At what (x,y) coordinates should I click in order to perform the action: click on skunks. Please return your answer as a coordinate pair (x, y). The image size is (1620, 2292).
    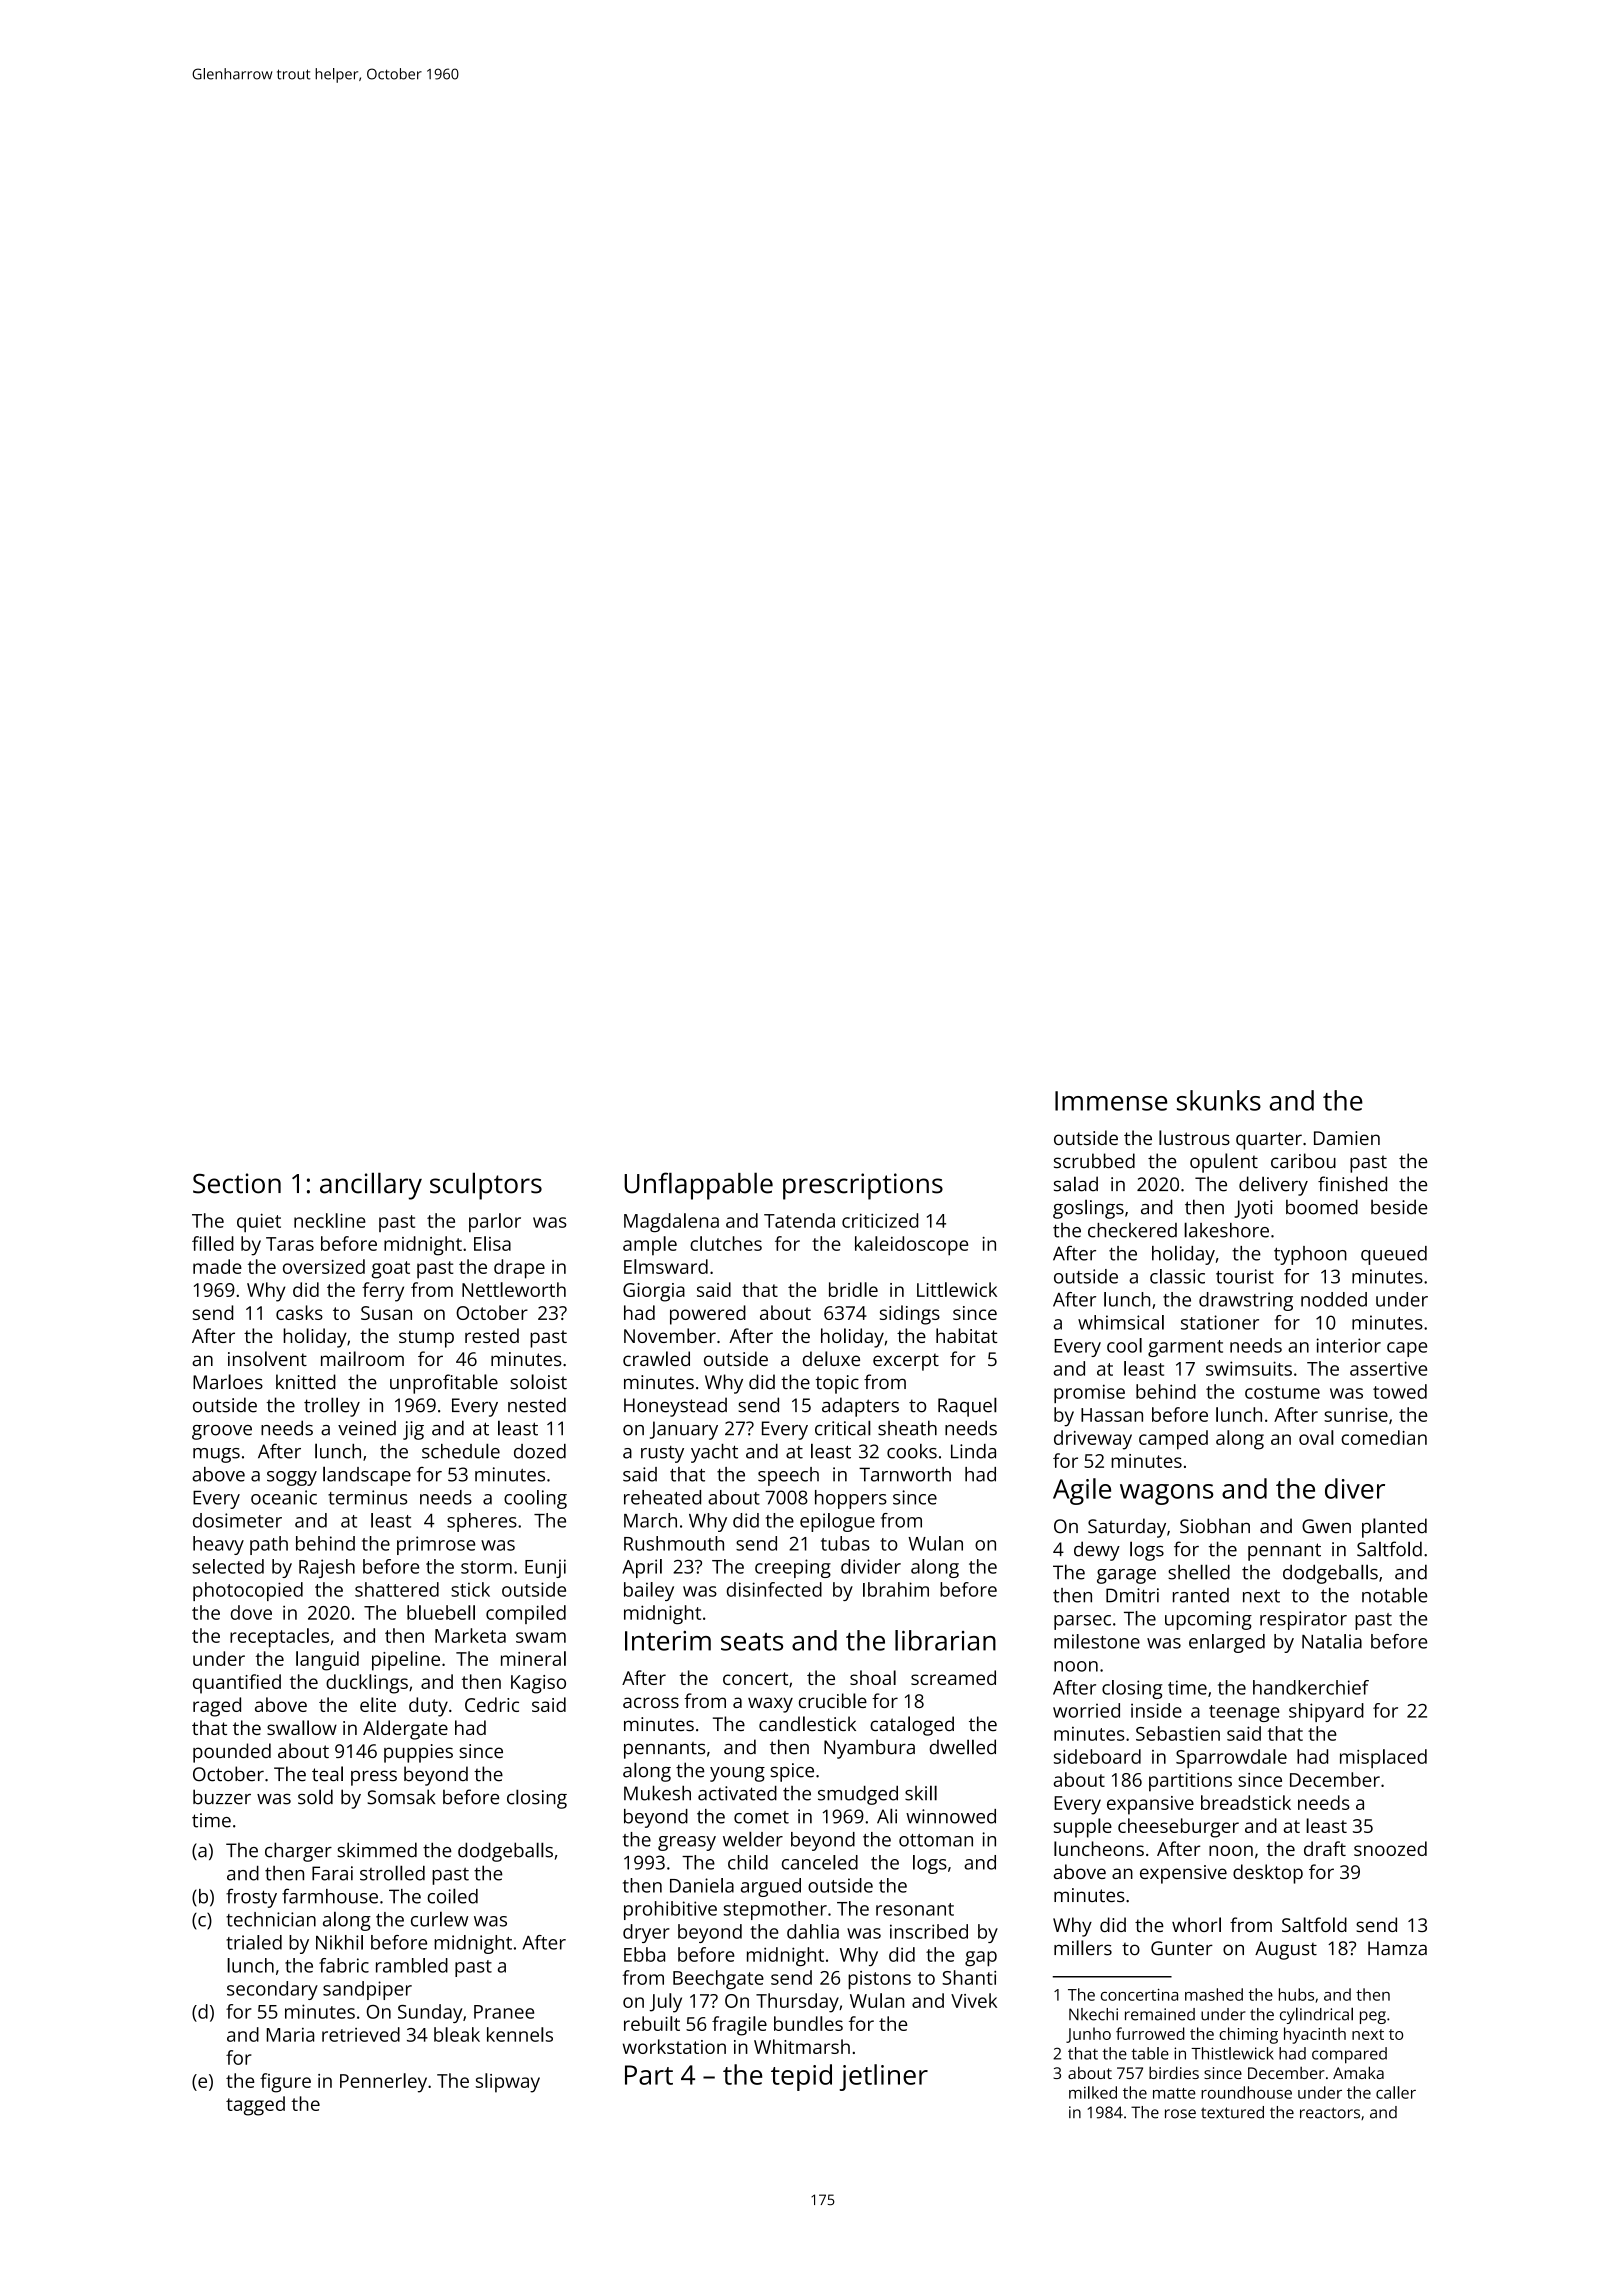
    Looking at the image, I should click on (1219, 1100).
